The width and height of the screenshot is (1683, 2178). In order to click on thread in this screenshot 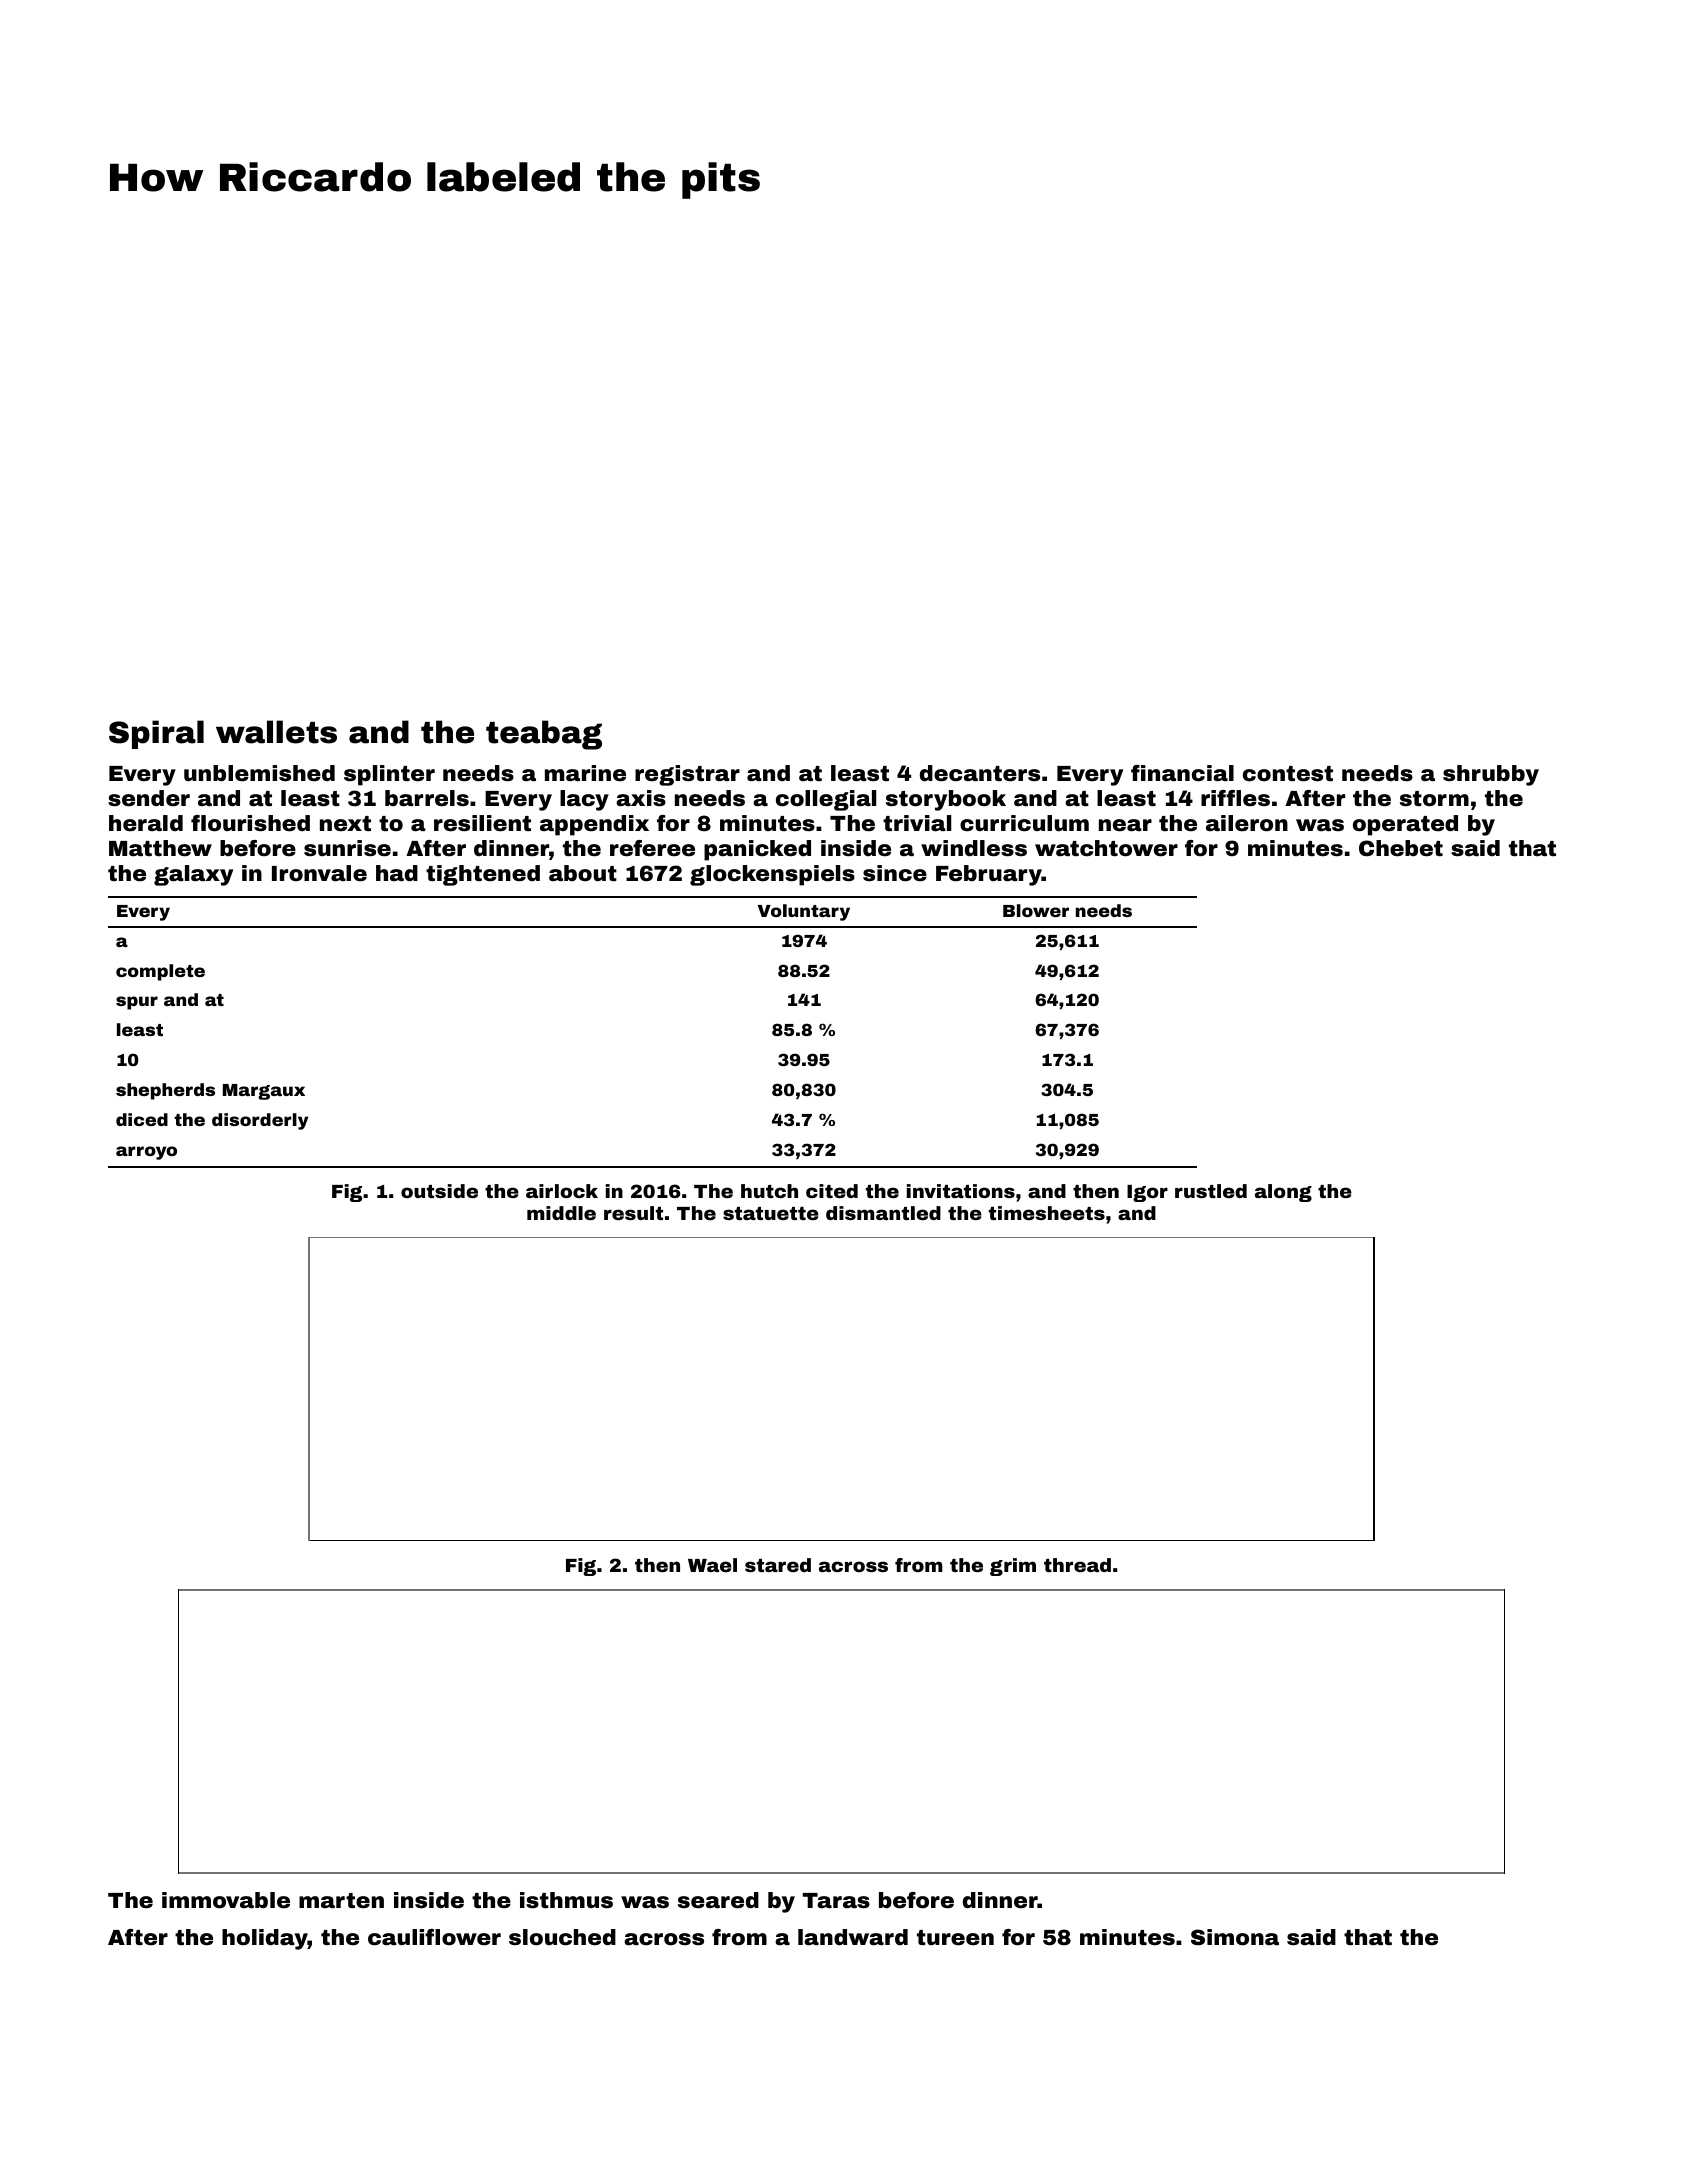, I will do `click(1077, 1565)`.
